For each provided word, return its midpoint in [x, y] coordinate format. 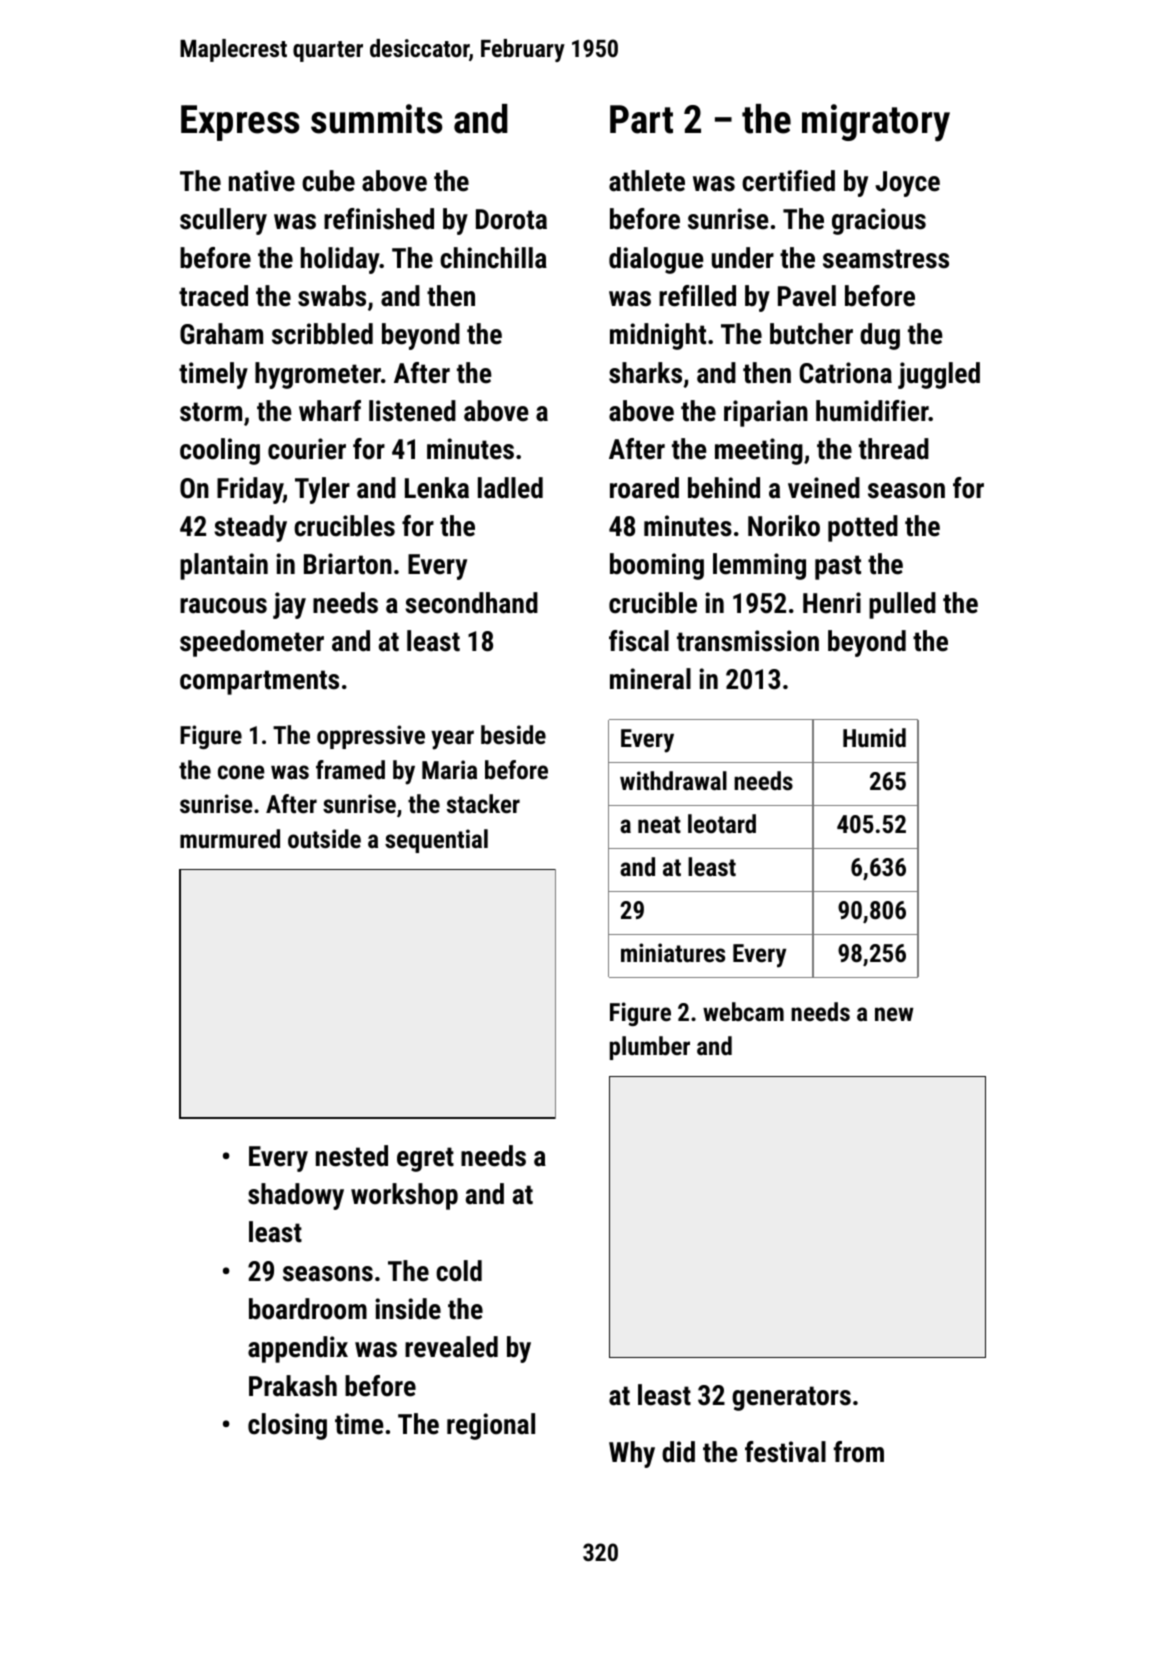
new [894, 1014]
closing [287, 1426]
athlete [647, 181]
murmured [230, 838]
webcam [743, 1011]
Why [632, 1454]
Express [240, 123]
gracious [879, 221]
